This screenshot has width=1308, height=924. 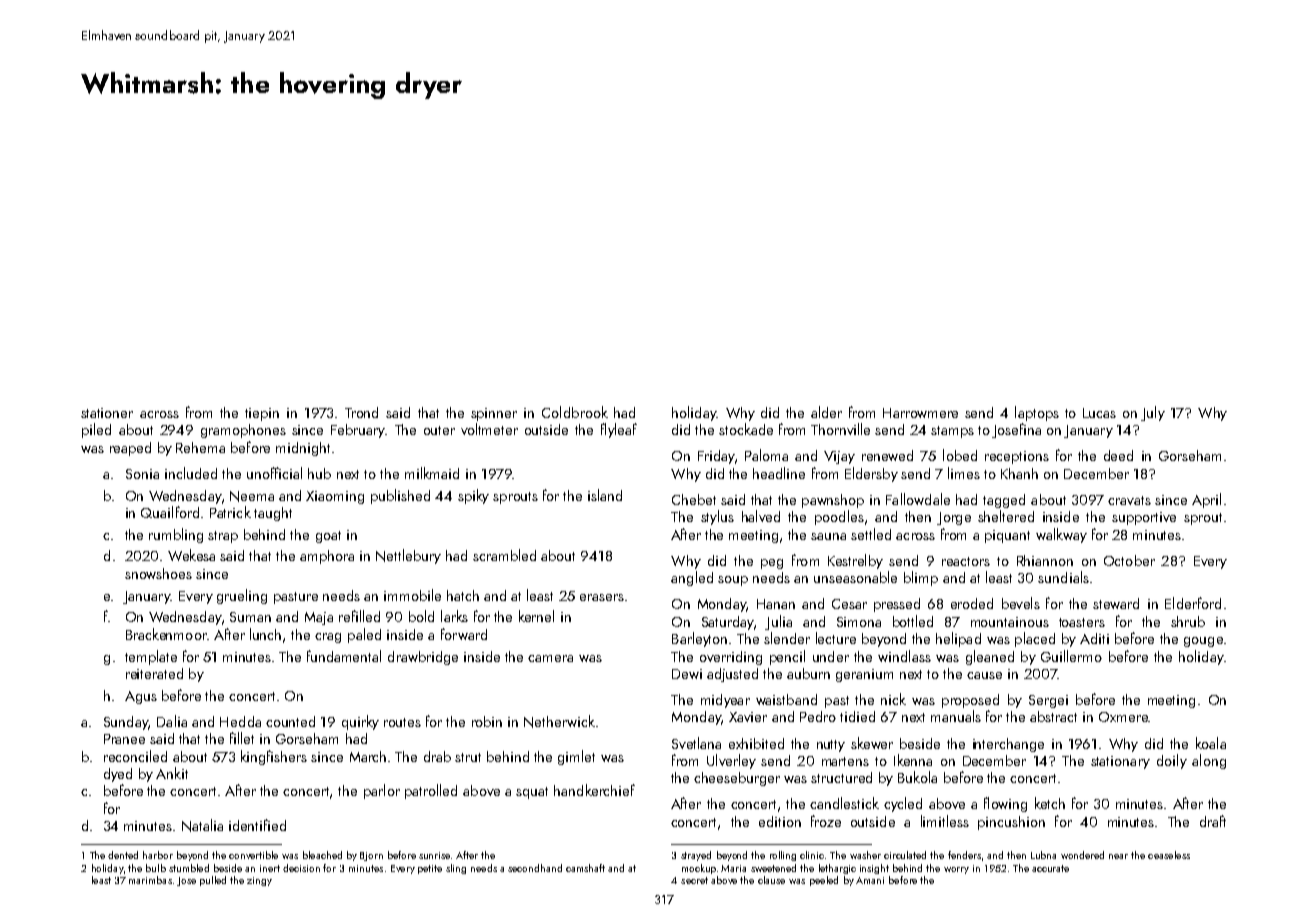 I want to click on eroded, so click(x=972, y=603).
